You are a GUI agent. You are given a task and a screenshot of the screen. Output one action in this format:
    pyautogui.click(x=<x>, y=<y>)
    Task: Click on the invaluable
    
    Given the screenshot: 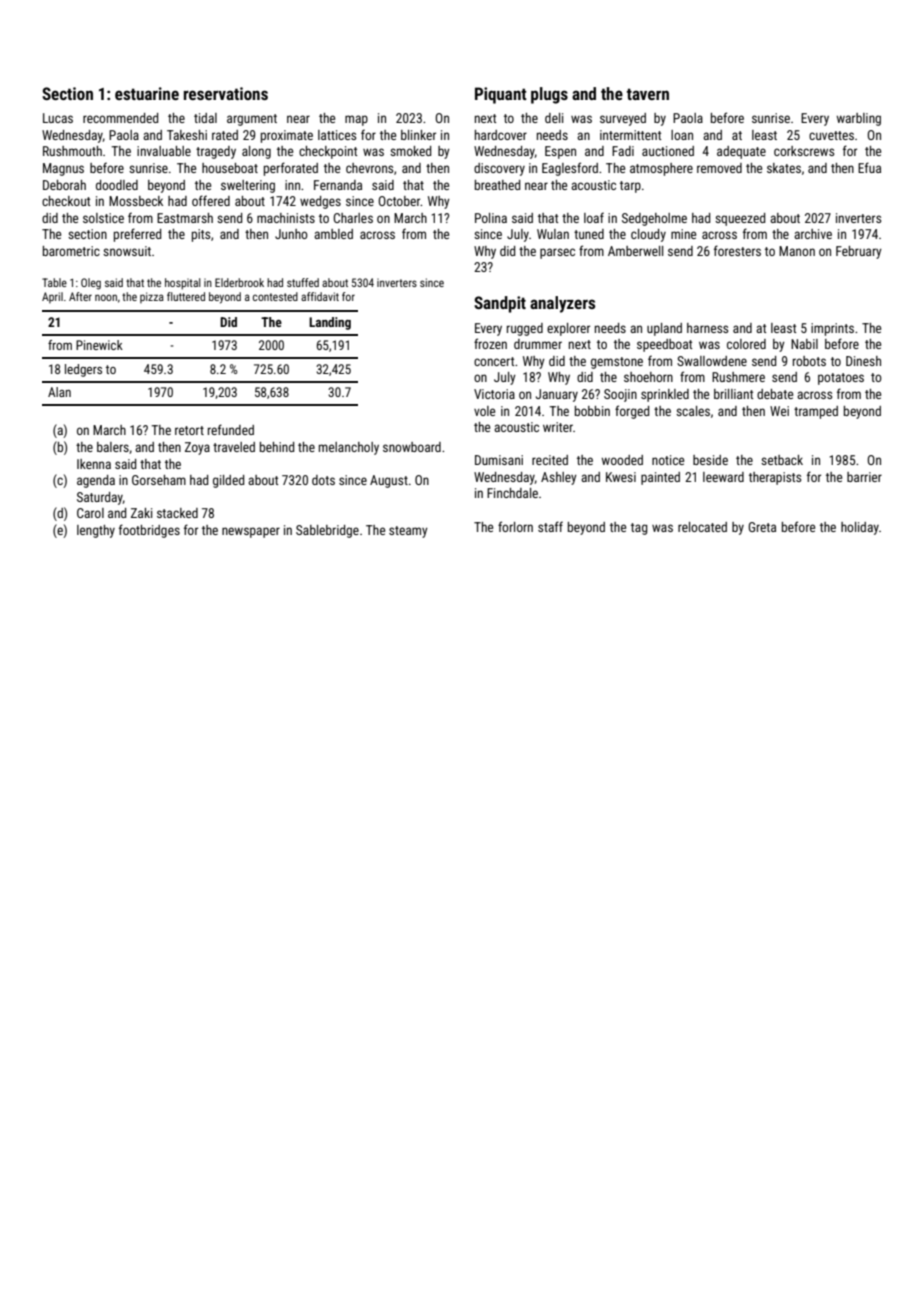 What is the action you would take?
    pyautogui.click(x=164, y=151)
